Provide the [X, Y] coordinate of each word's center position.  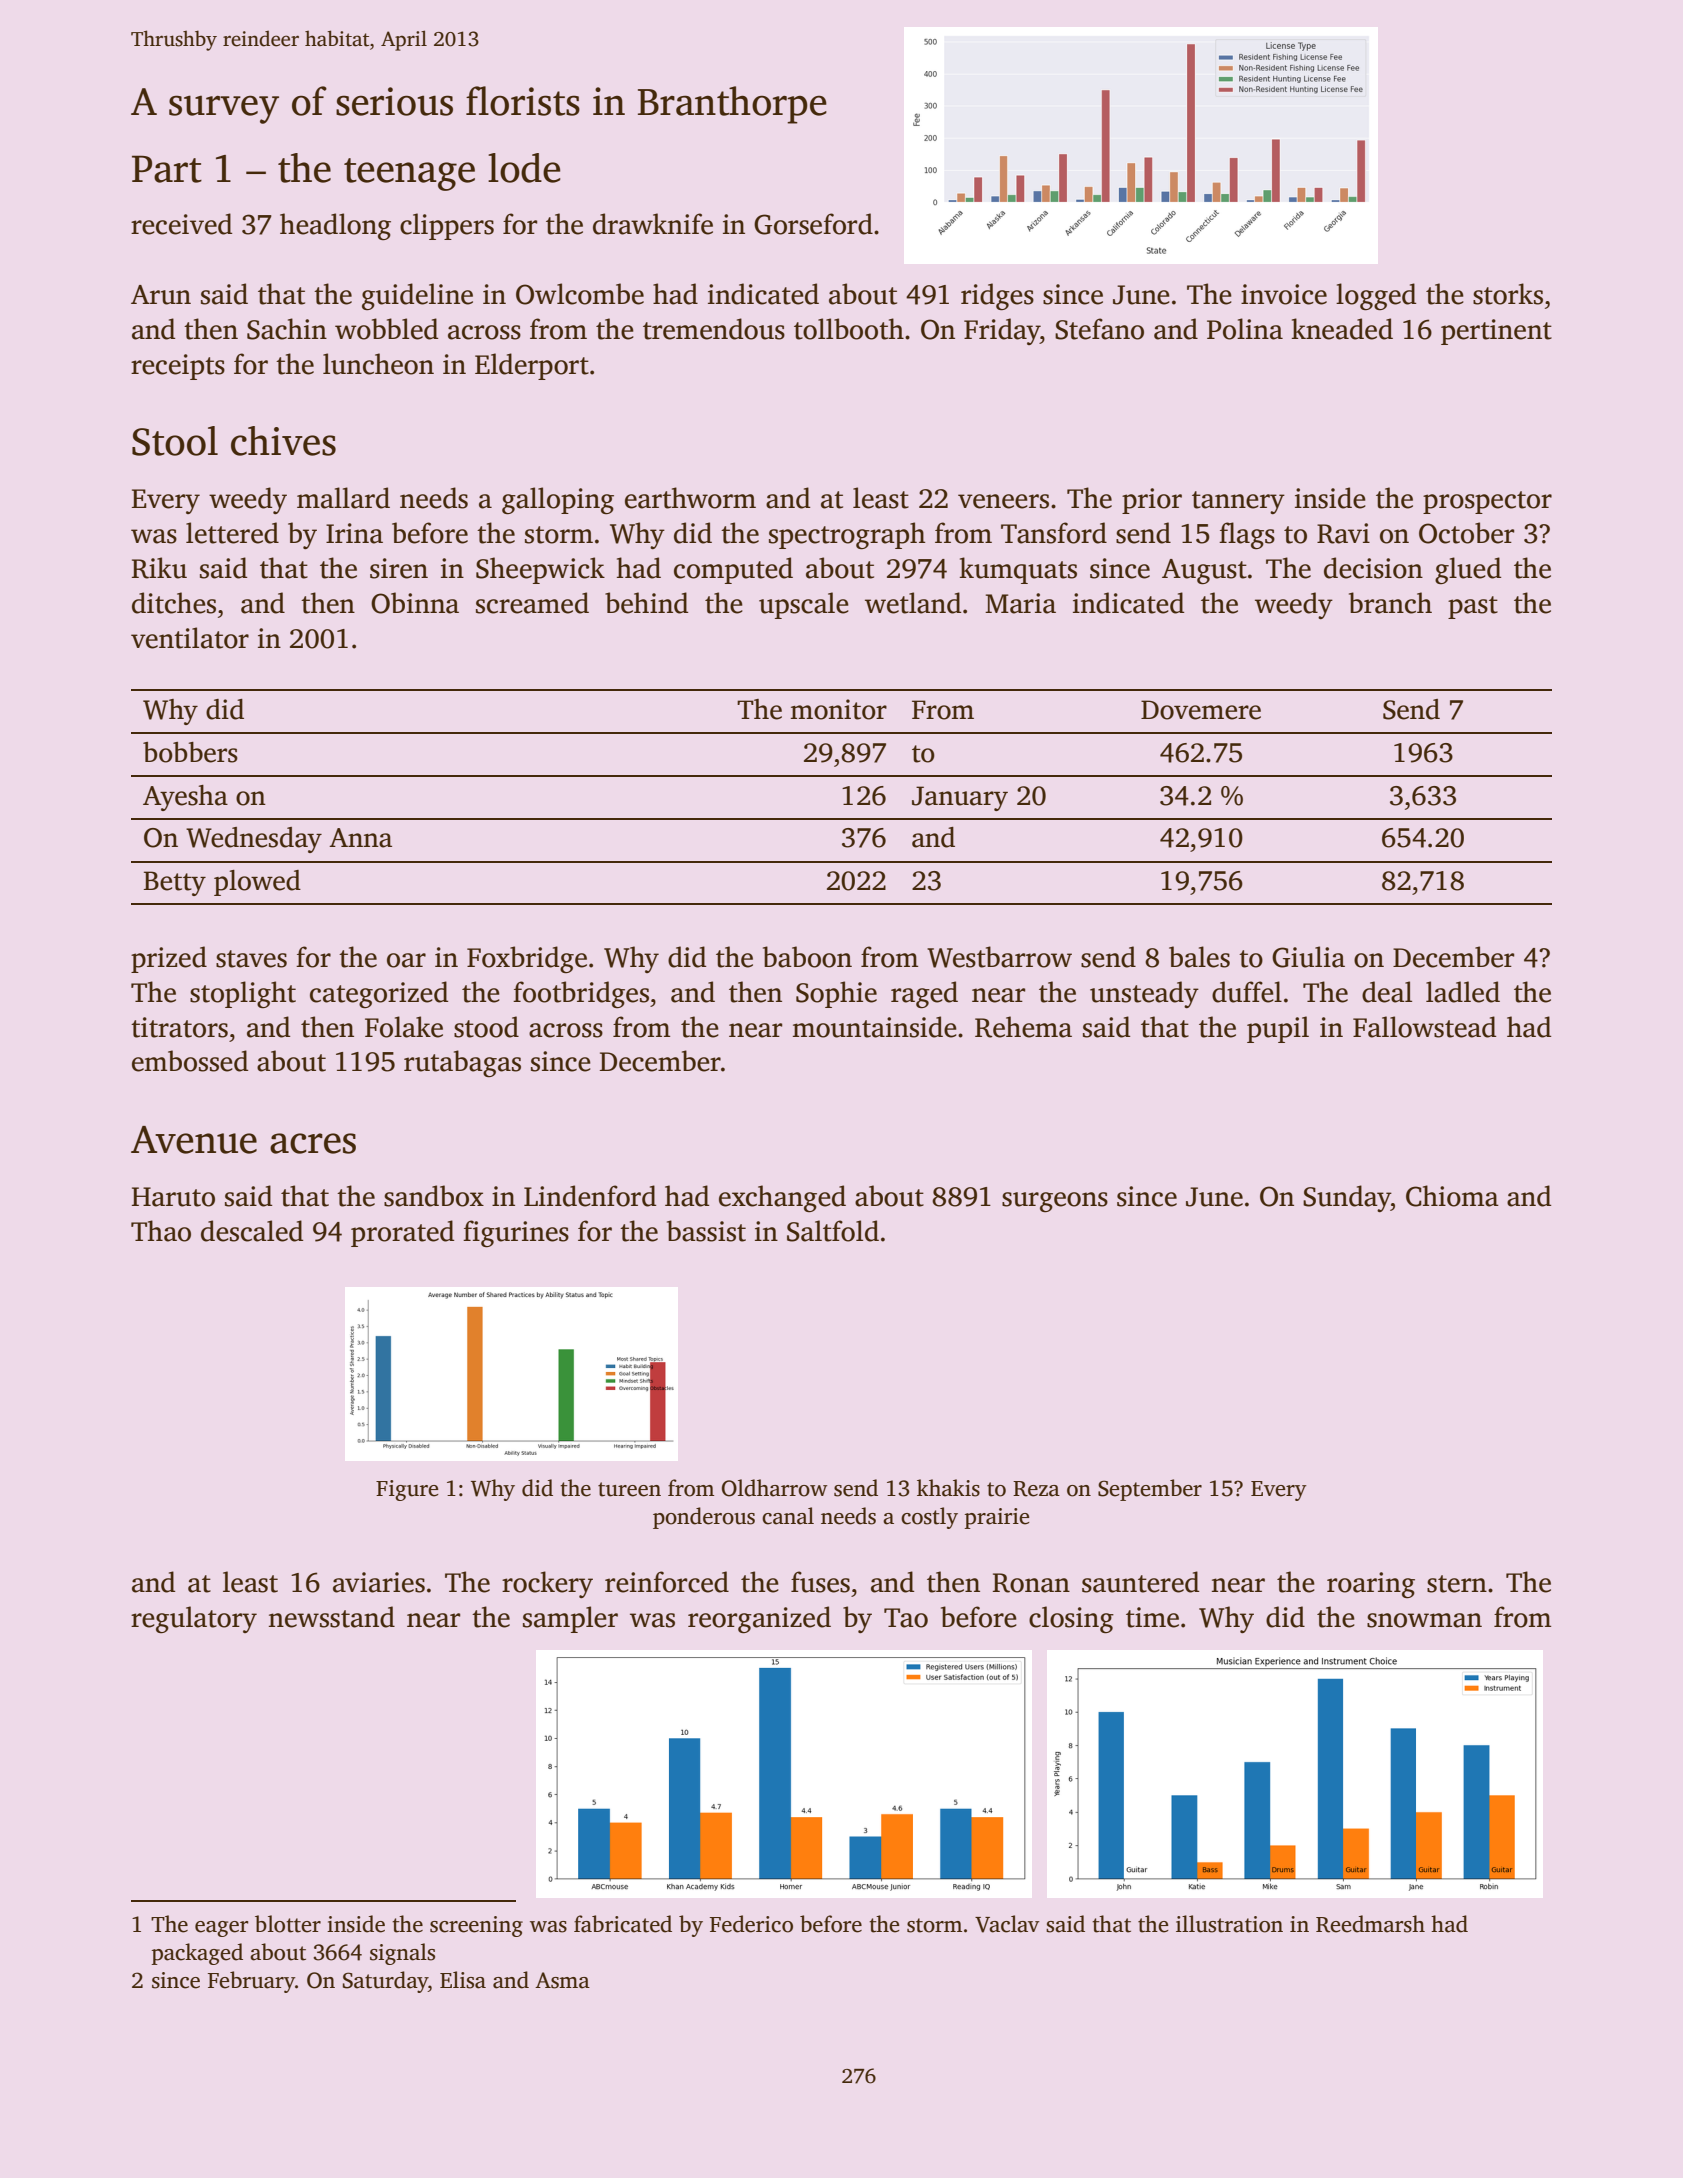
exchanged [782, 1198]
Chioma [1452, 1196]
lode [524, 168]
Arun [161, 295]
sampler [570, 1619]
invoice [1284, 294]
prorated [402, 1233]
